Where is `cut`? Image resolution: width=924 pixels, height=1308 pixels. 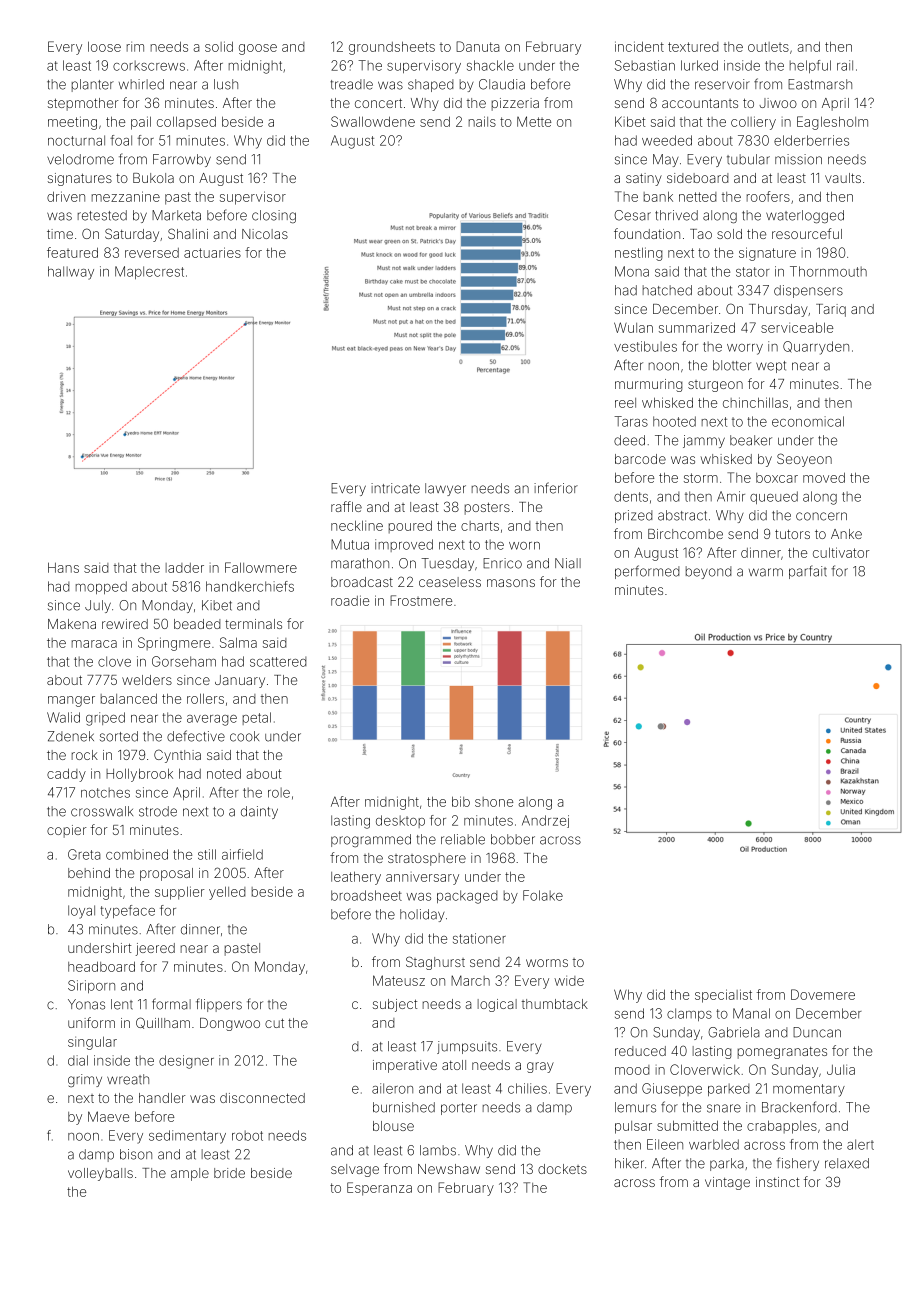 cut is located at coordinates (274, 1023).
